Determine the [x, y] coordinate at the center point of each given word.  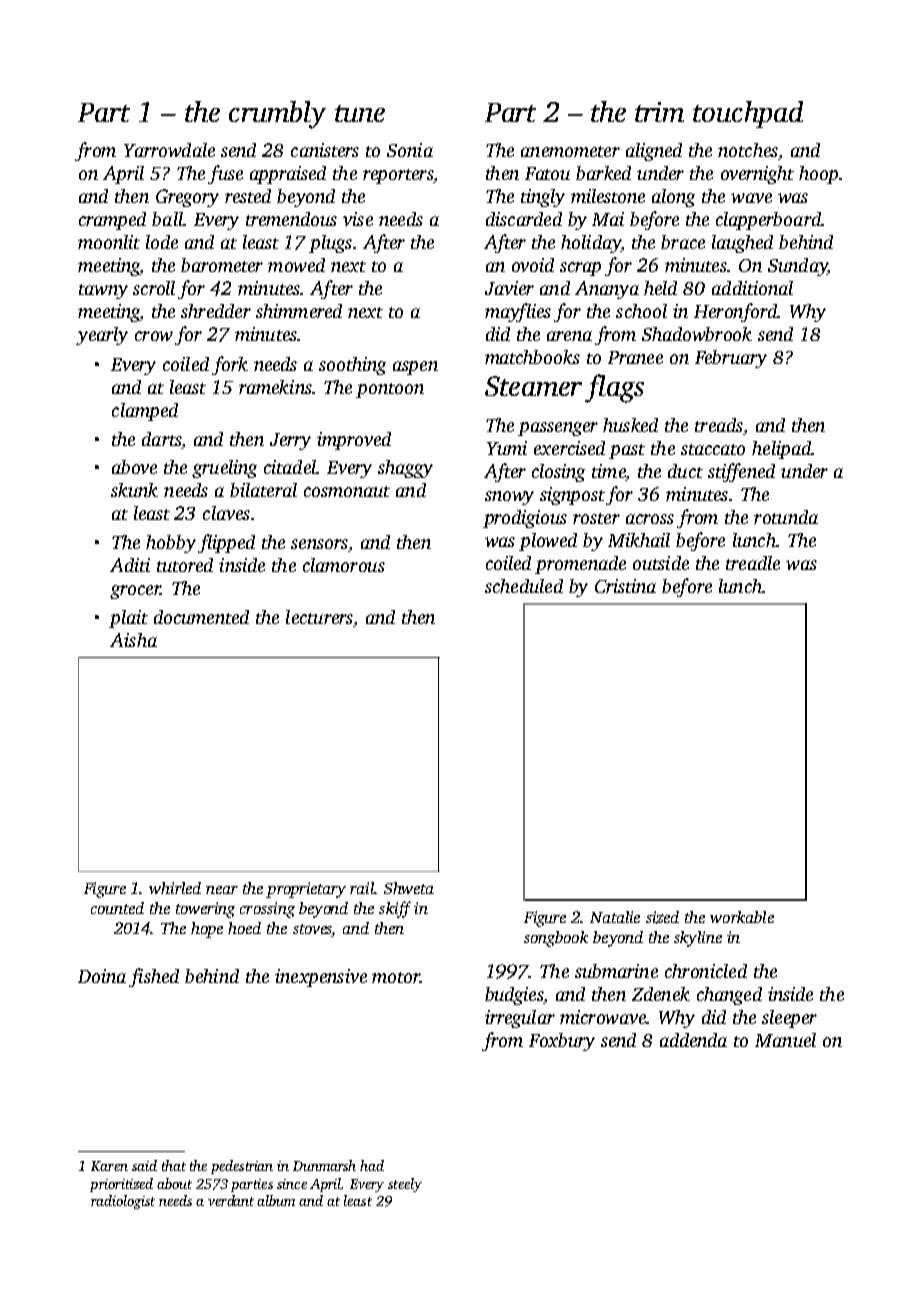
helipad [781, 450]
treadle [753, 563]
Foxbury [562, 1042]
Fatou [547, 173]
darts [161, 439]
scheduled [524, 586]
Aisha [133, 640]
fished [154, 977]
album [276, 1200]
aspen [415, 368]
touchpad [748, 114]
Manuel [785, 1040]
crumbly [277, 115]
